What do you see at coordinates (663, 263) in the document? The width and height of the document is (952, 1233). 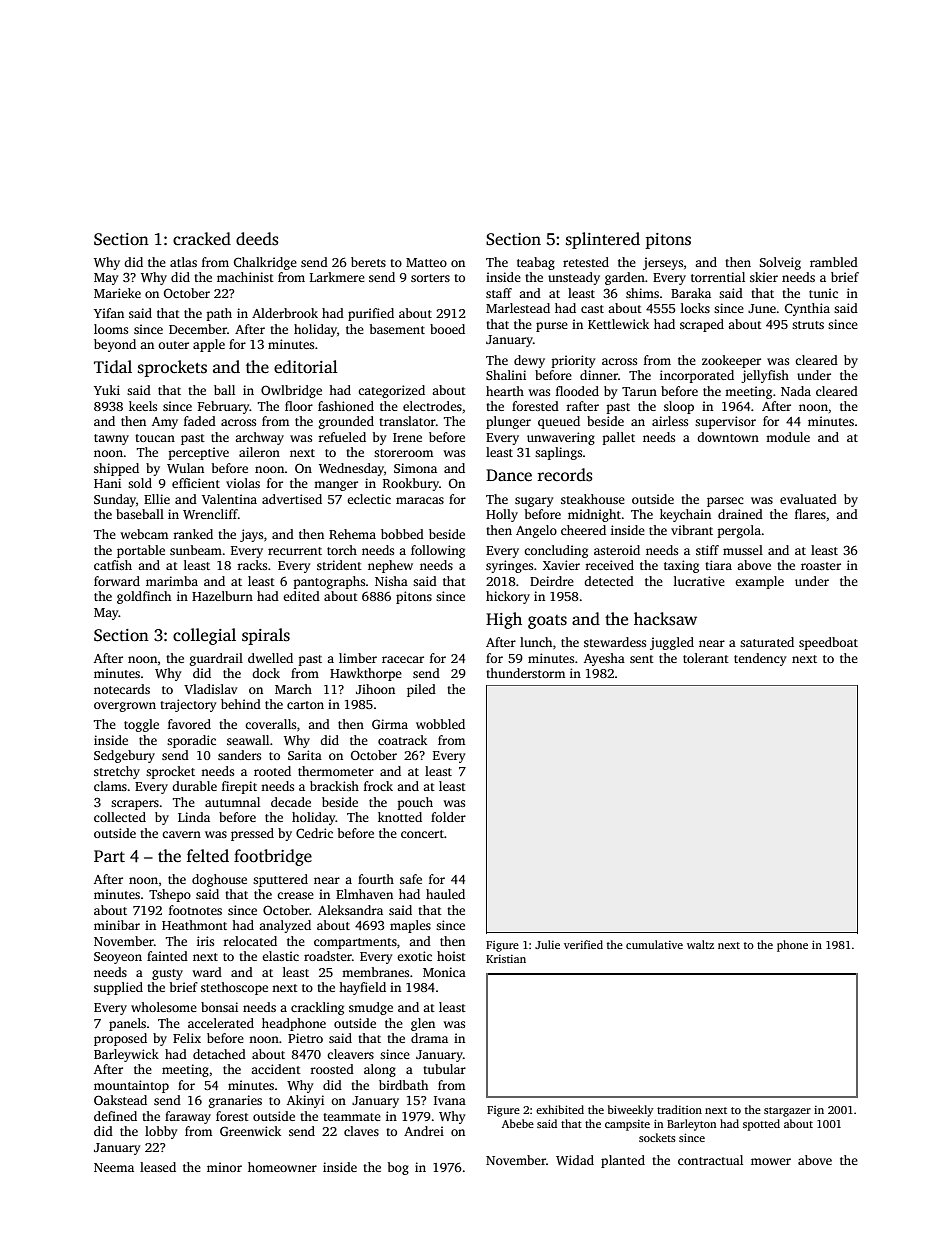 I see `jerseys` at bounding box center [663, 263].
